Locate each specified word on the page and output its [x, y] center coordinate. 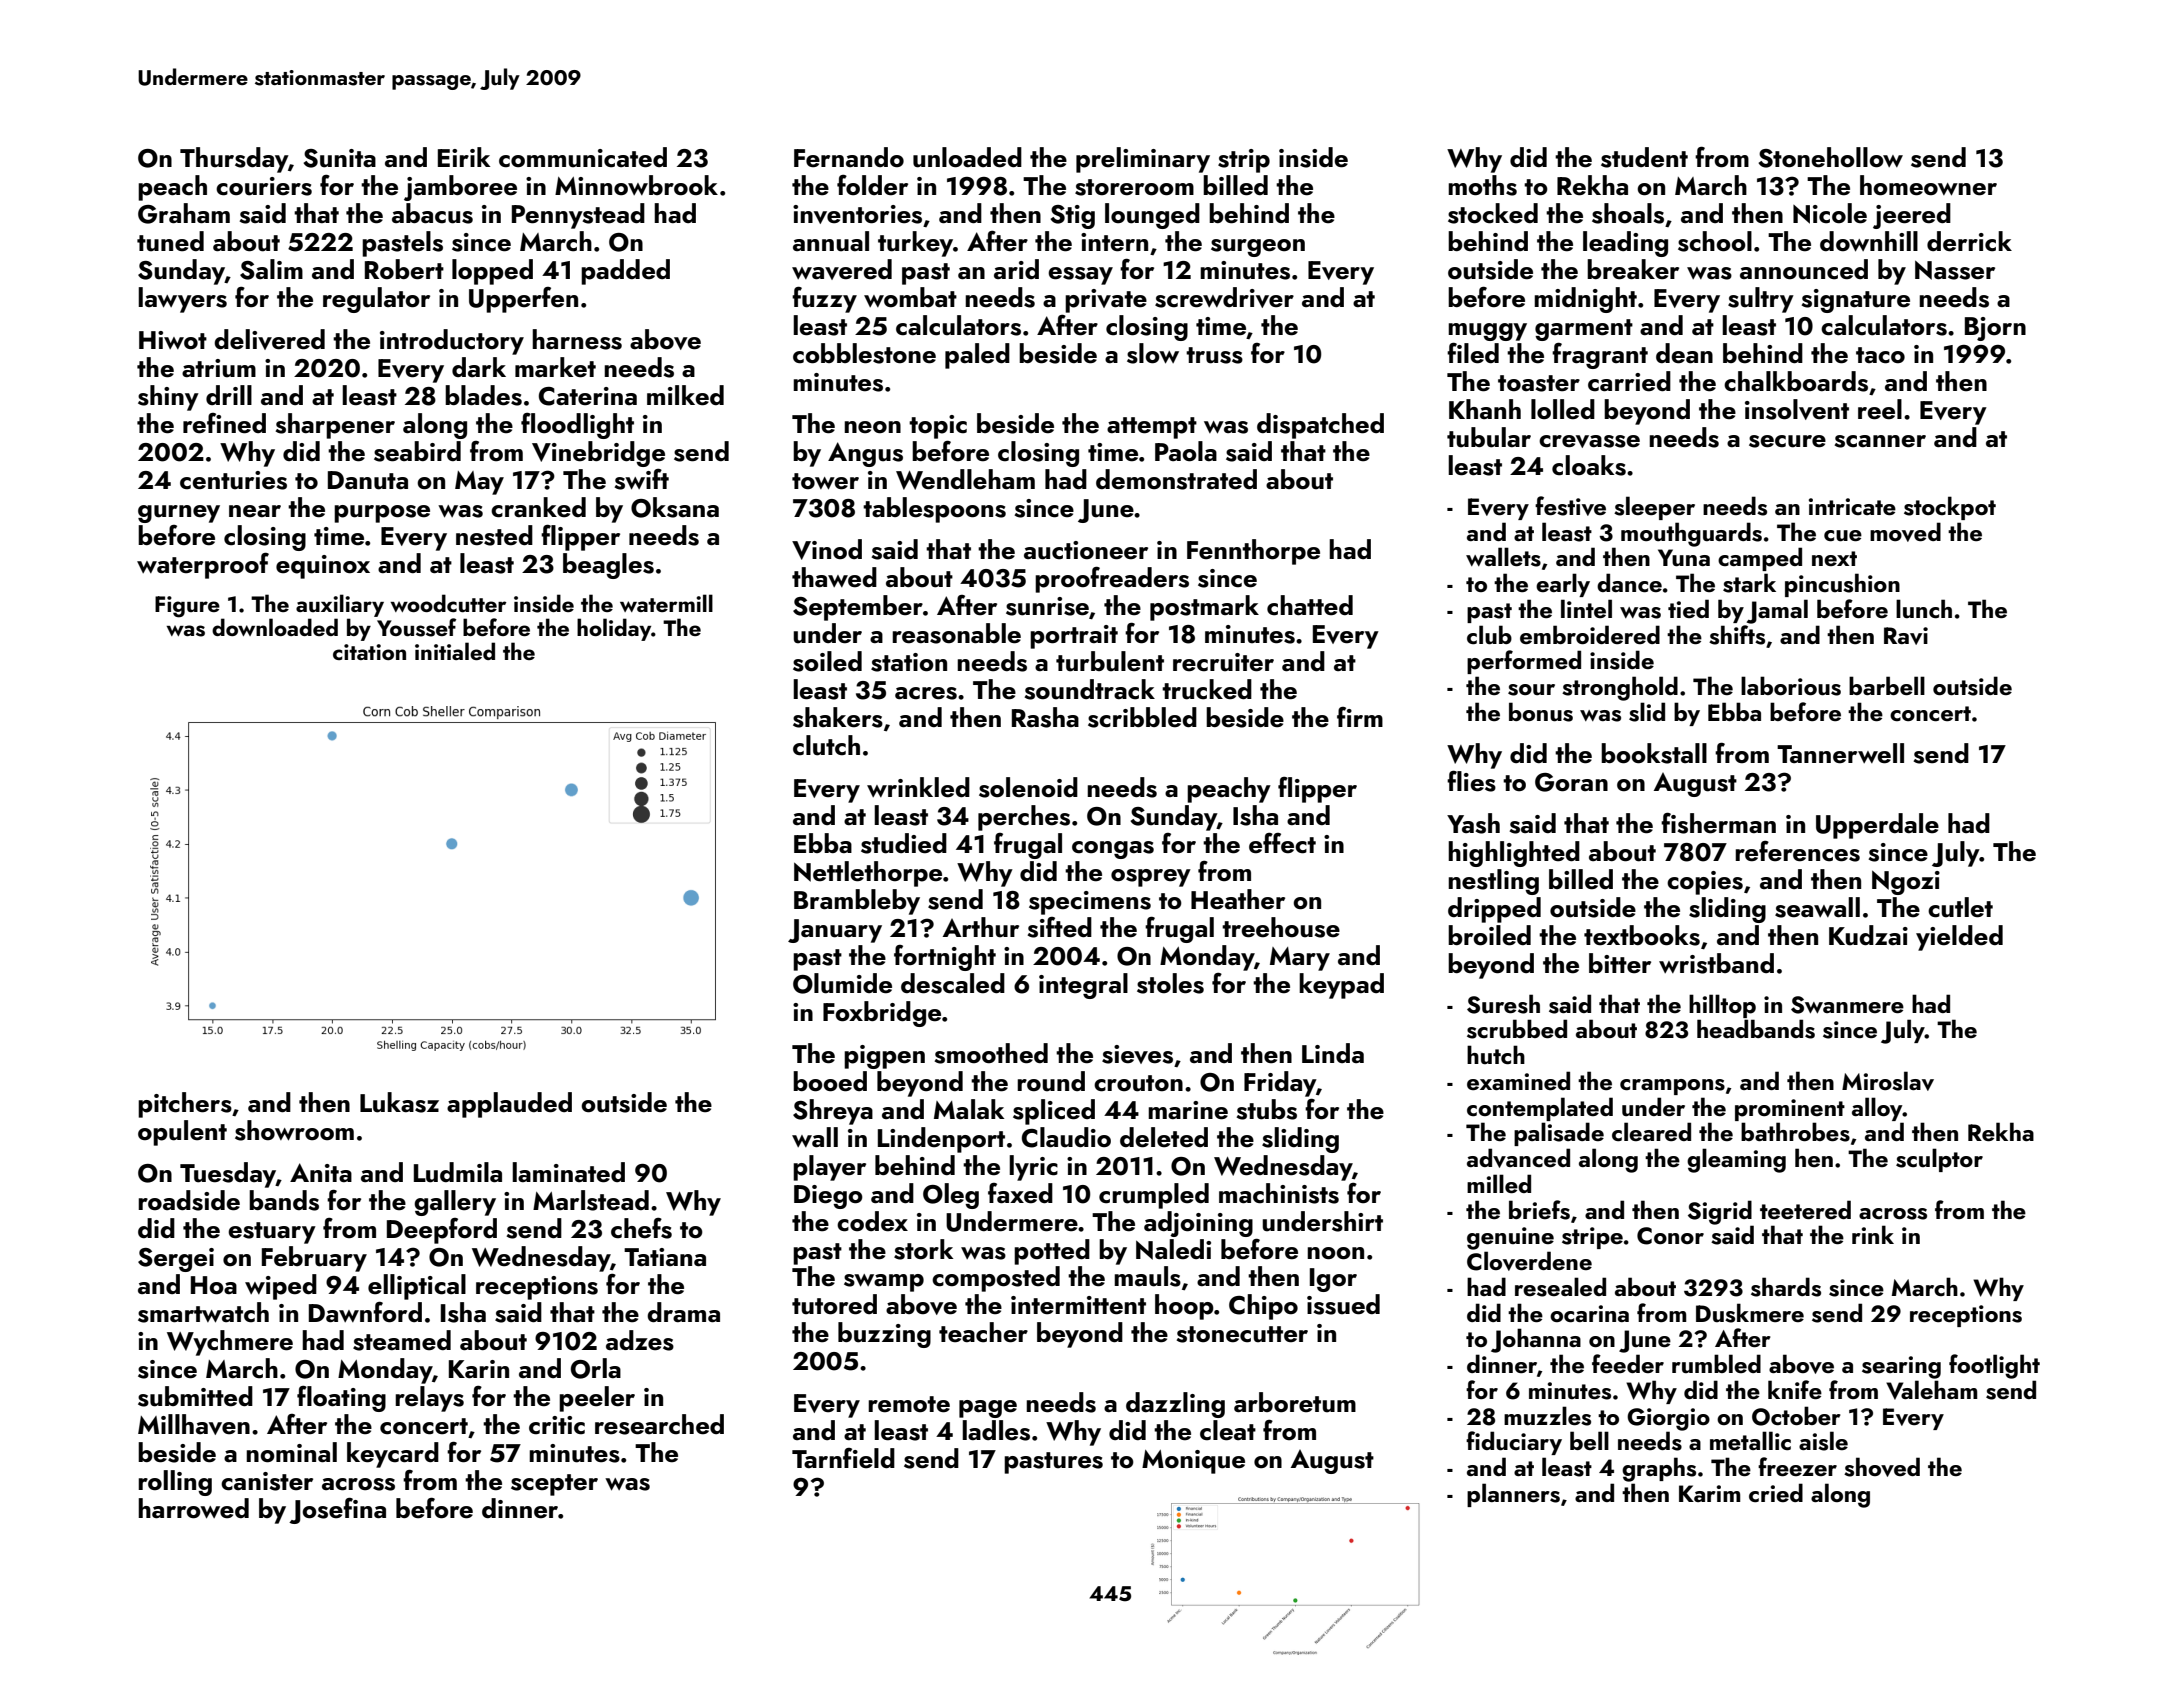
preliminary [1143, 160]
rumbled [1716, 1363]
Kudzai [1868, 935]
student [1644, 157]
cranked [538, 507]
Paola [1186, 451]
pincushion [1842, 585]
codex [872, 1221]
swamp [884, 1283]
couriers [264, 186]
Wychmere [230, 1343]
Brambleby [857, 902]
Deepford [442, 1231]
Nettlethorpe [868, 874]
